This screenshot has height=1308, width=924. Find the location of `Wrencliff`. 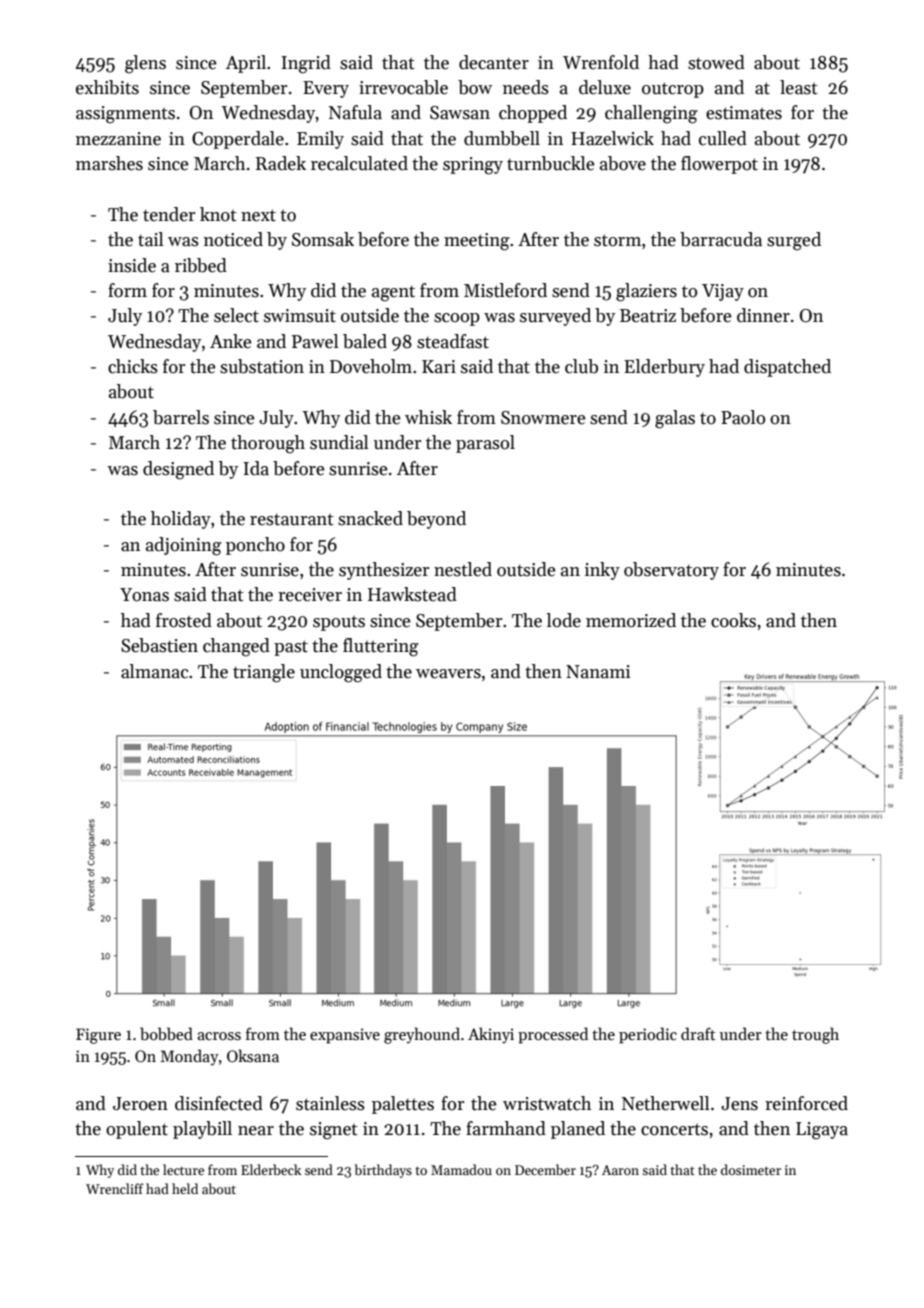

Wrencliff is located at coordinates (115, 1188).
